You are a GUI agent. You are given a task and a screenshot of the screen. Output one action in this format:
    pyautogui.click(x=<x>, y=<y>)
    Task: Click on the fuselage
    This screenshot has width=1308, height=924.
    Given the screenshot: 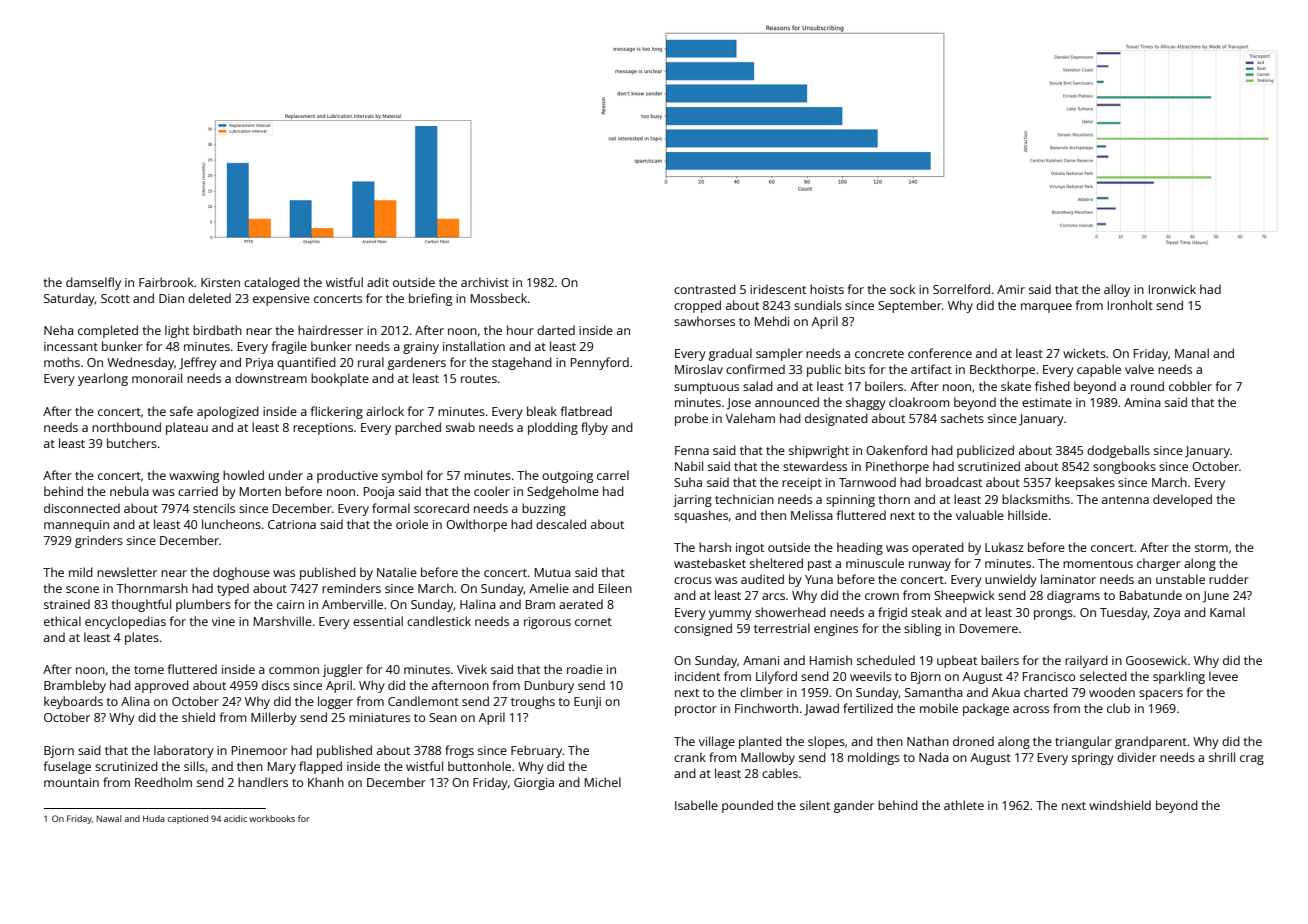 What is the action you would take?
    pyautogui.click(x=67, y=767)
